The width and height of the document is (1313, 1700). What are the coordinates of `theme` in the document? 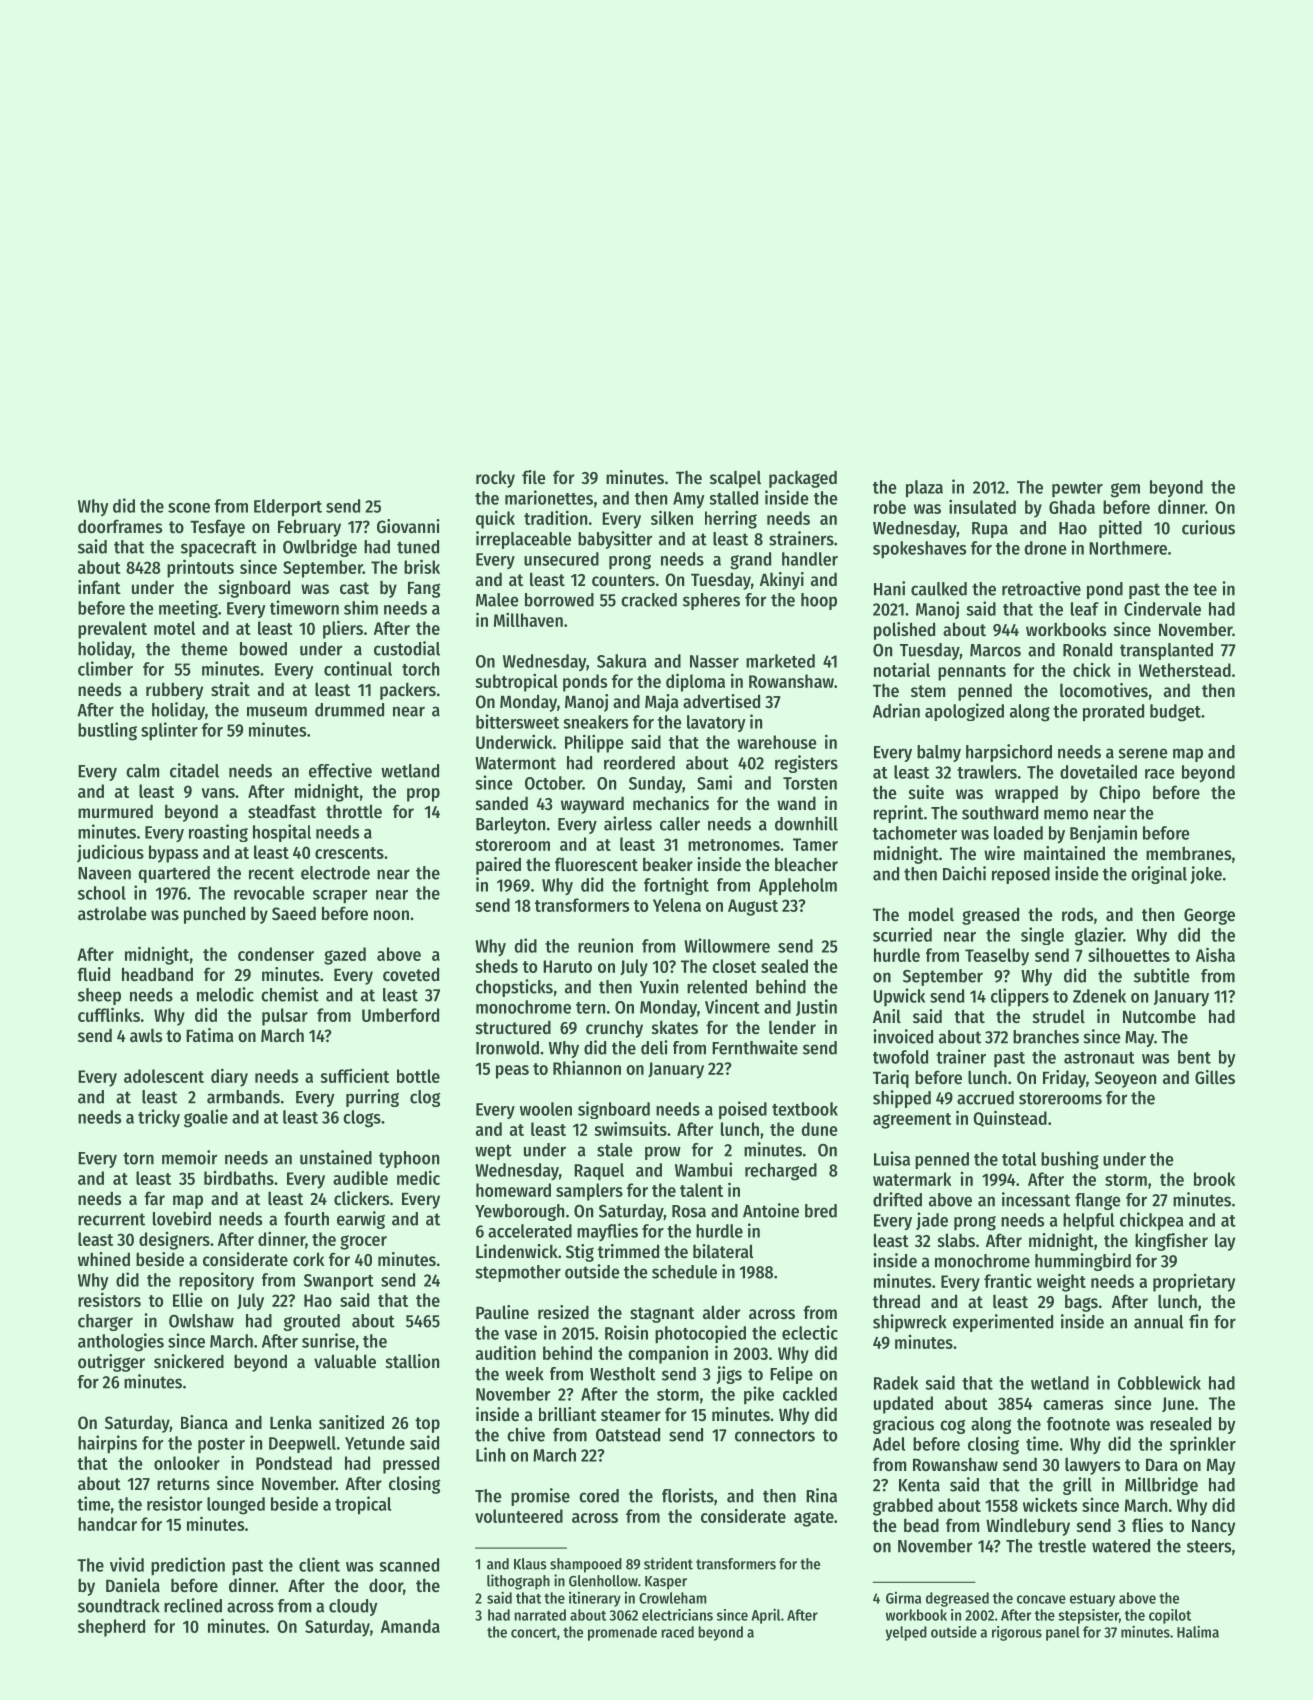 It's located at (204, 649).
